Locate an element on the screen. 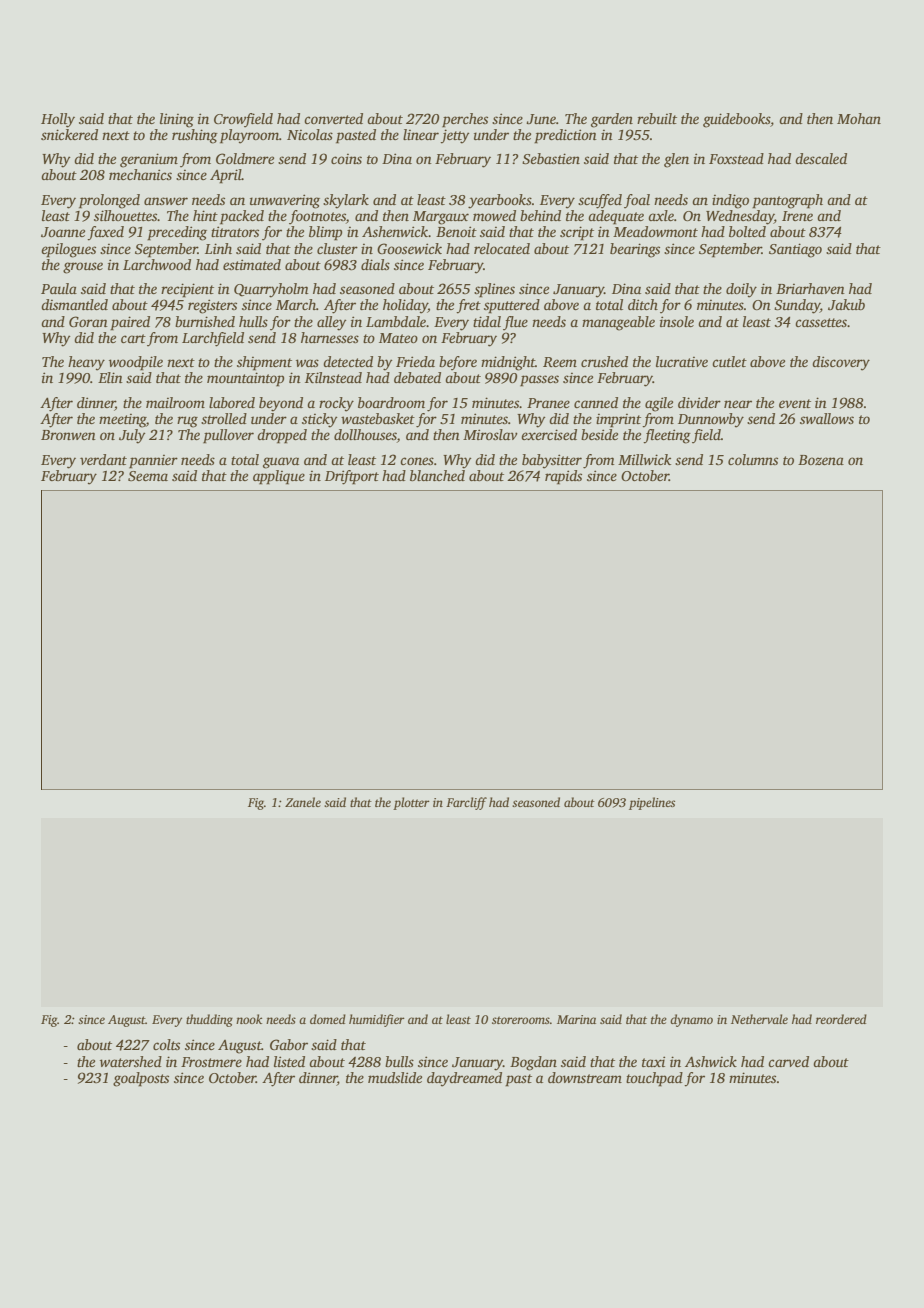 The height and width of the screenshot is (1308, 924). daydreamed is located at coordinates (464, 1079).
